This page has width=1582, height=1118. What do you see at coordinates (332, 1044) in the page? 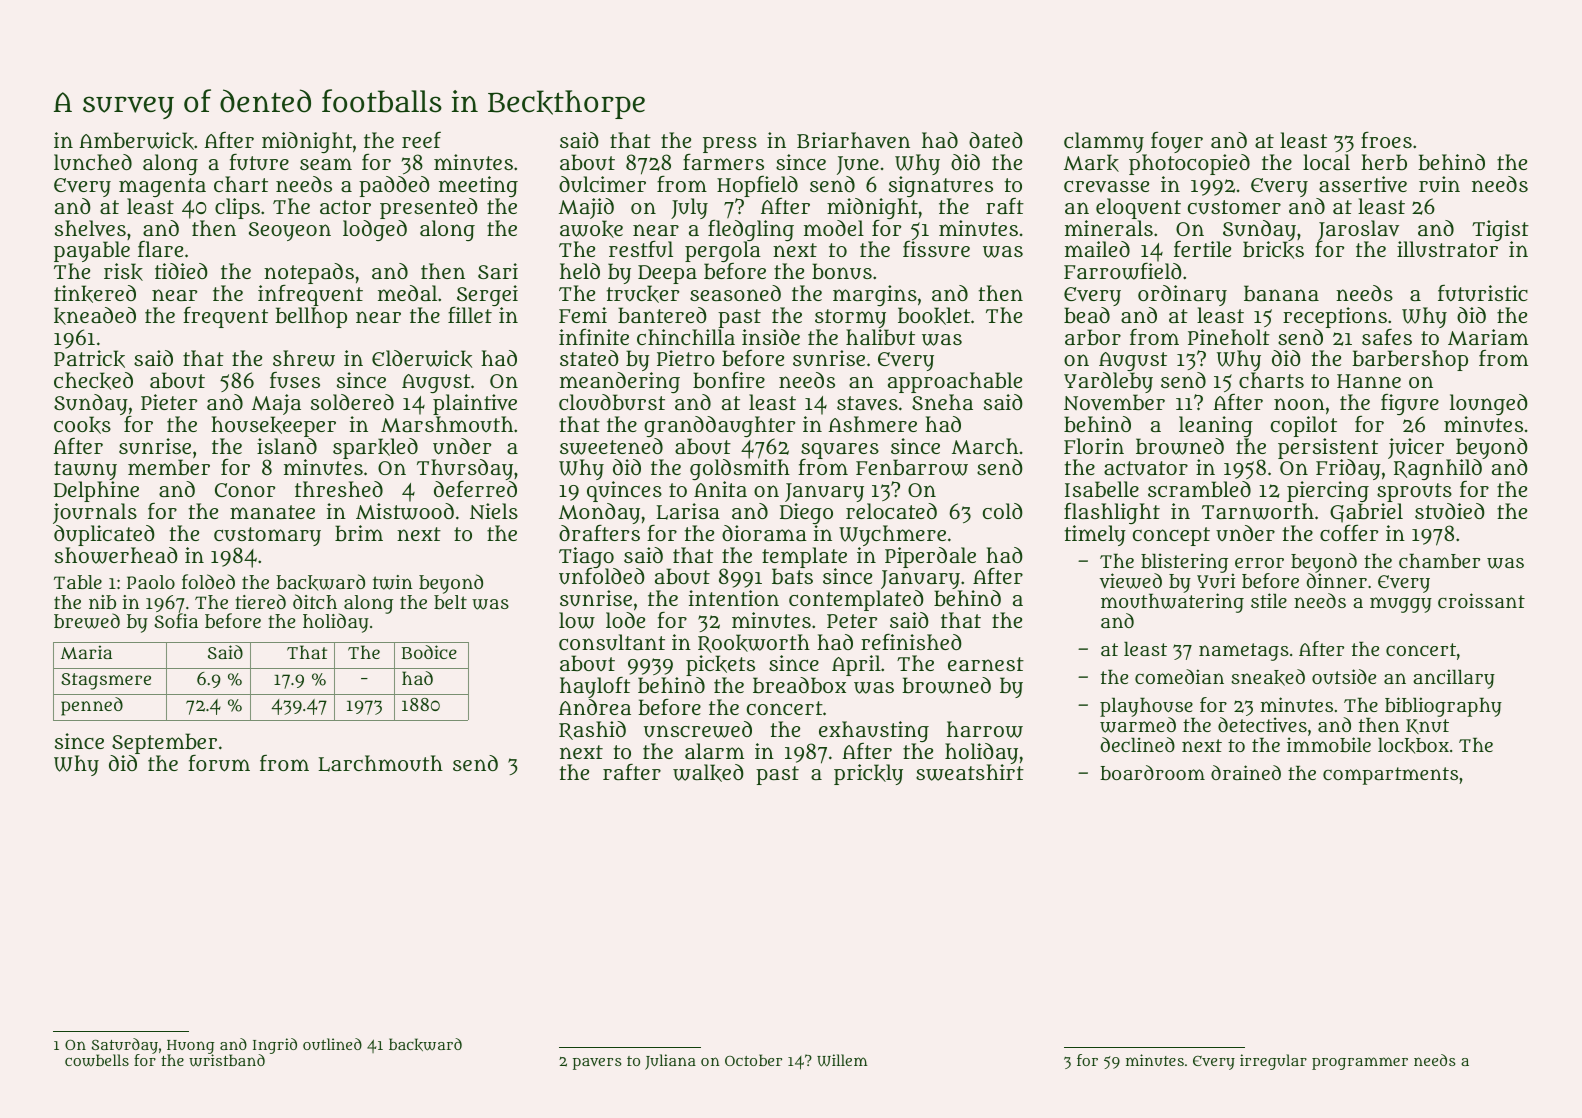
I see `outlined` at bounding box center [332, 1044].
